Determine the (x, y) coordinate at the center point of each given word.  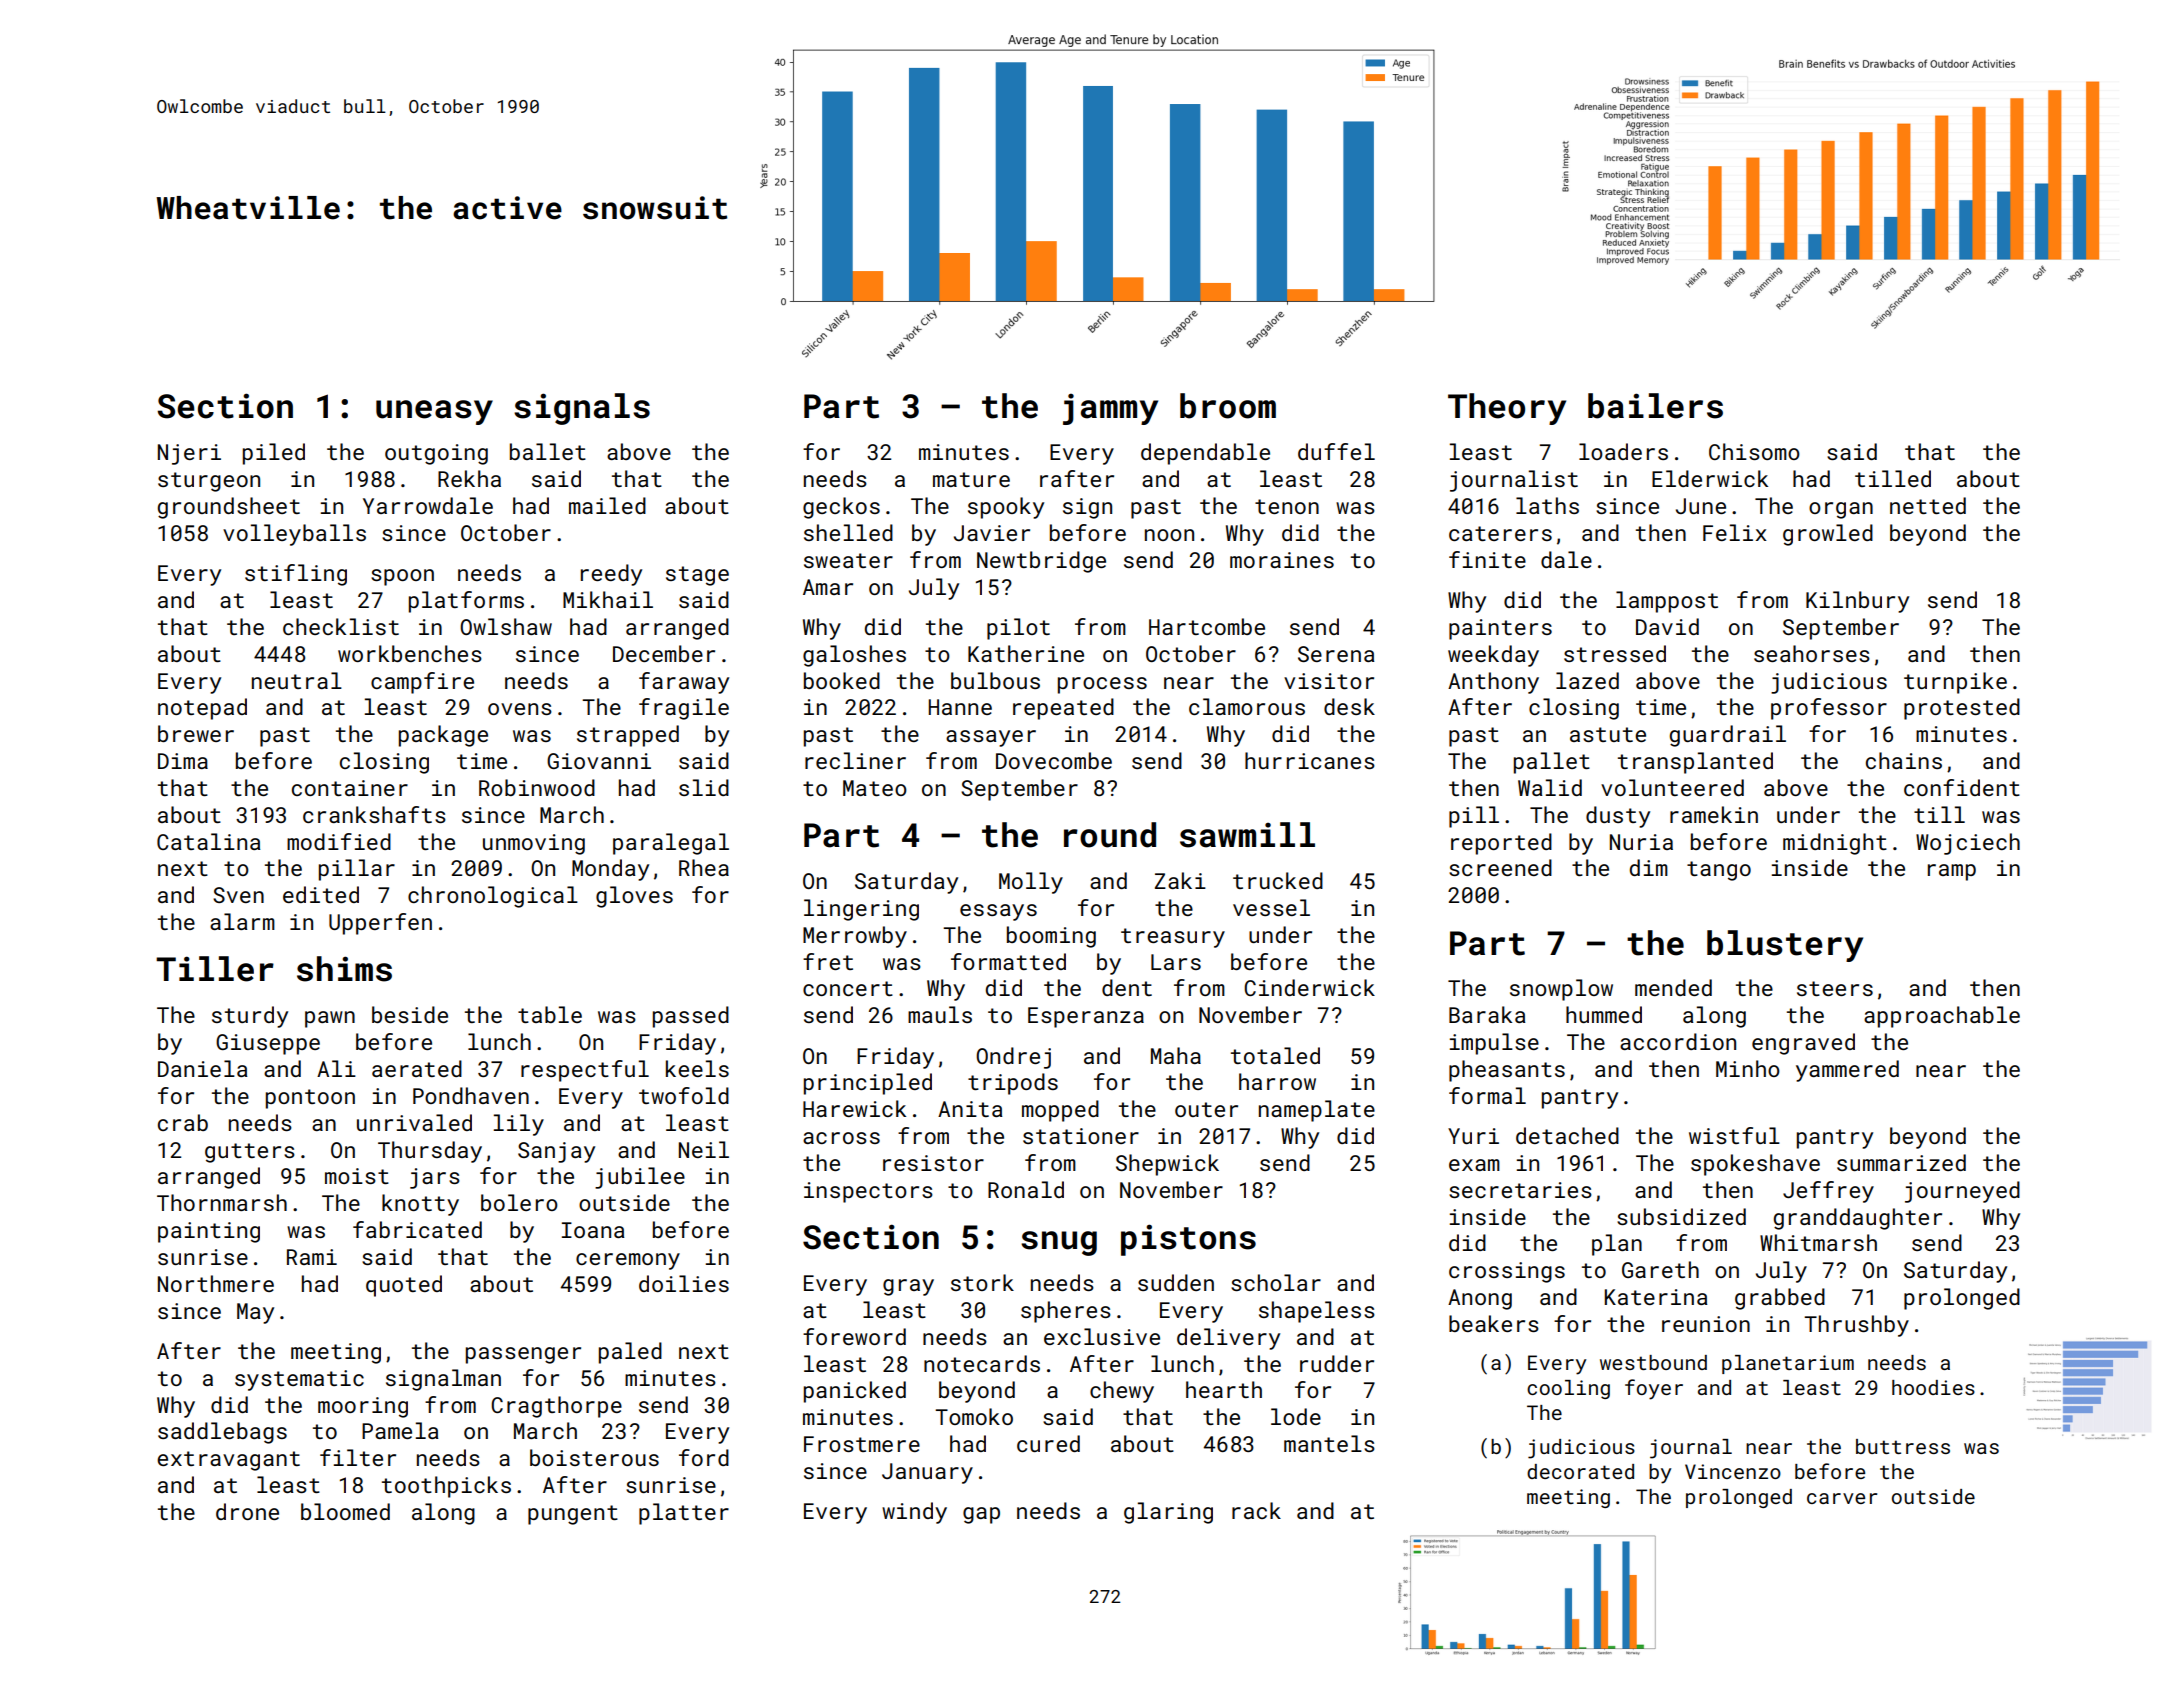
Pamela (400, 1430)
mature (971, 479)
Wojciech (1968, 844)
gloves (634, 897)
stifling (296, 575)
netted (1928, 505)
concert (848, 988)
